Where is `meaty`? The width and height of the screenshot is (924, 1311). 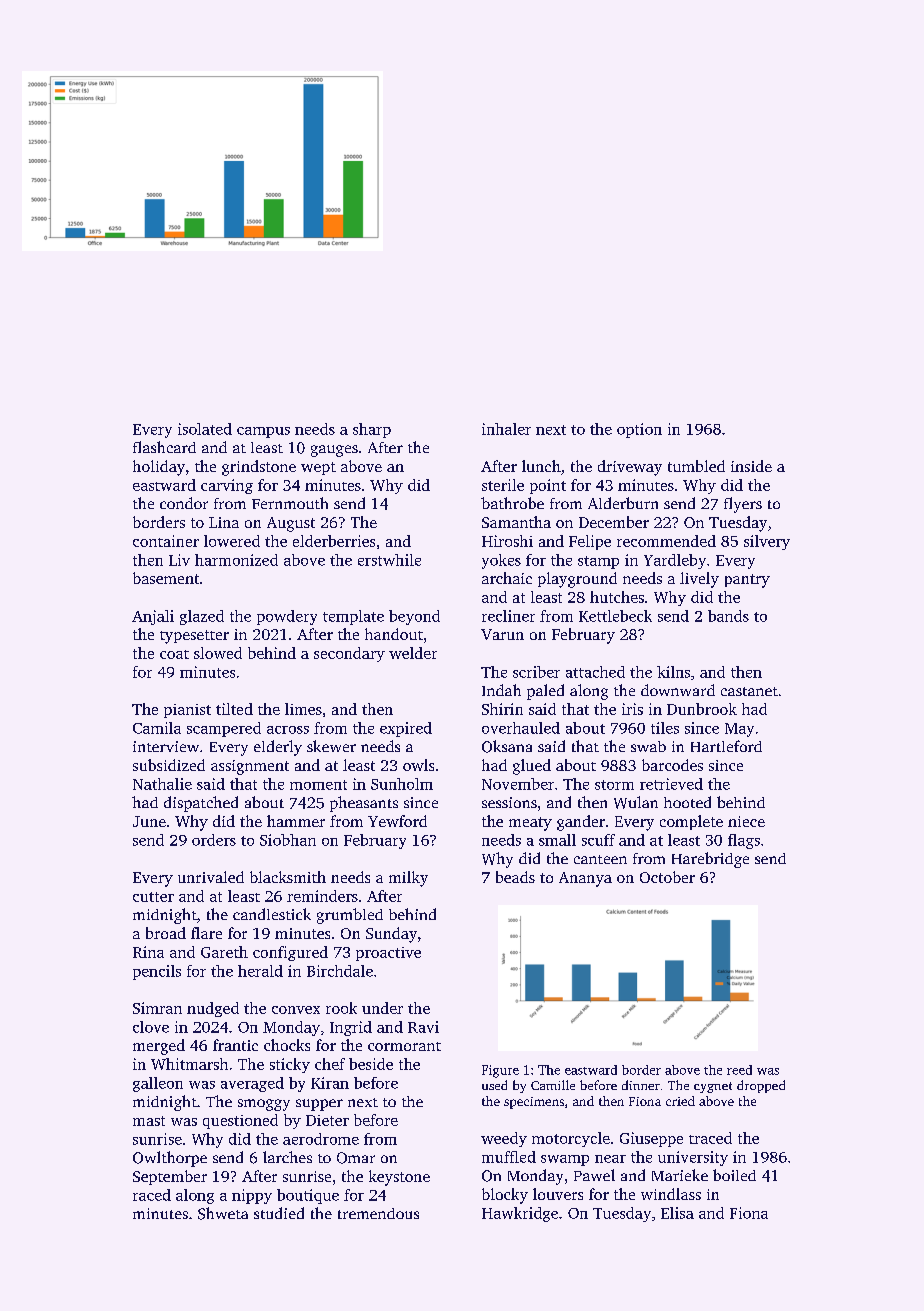 meaty is located at coordinates (530, 824).
